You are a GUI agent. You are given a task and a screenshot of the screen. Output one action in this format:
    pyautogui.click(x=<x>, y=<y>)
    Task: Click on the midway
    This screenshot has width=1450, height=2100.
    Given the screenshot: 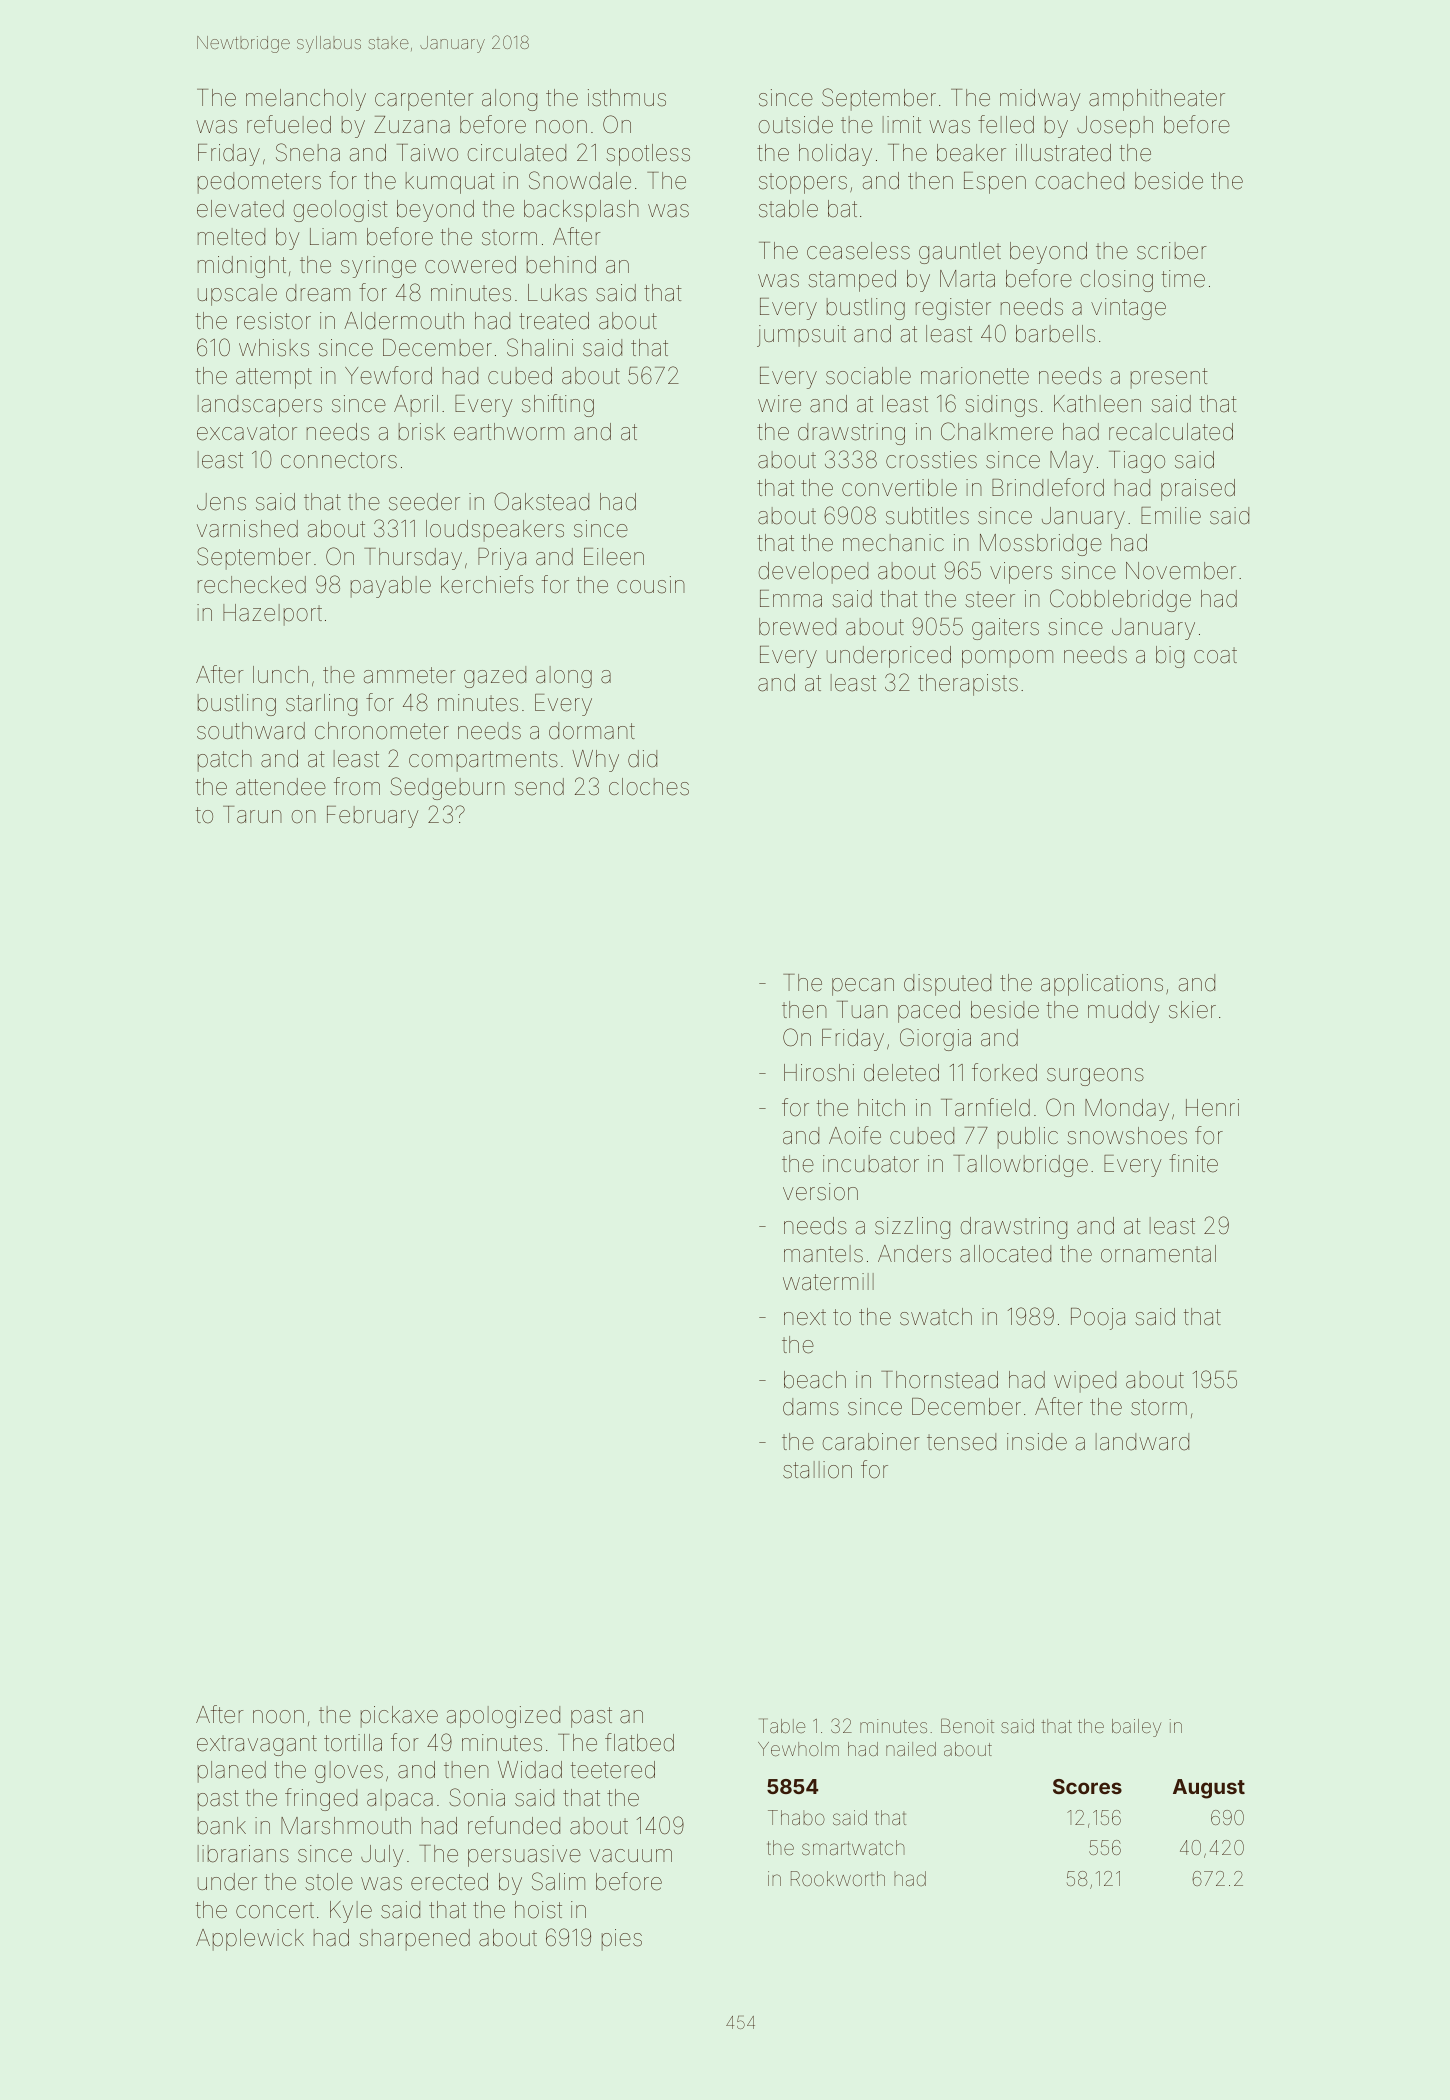 What is the action you would take?
    pyautogui.click(x=1040, y=100)
